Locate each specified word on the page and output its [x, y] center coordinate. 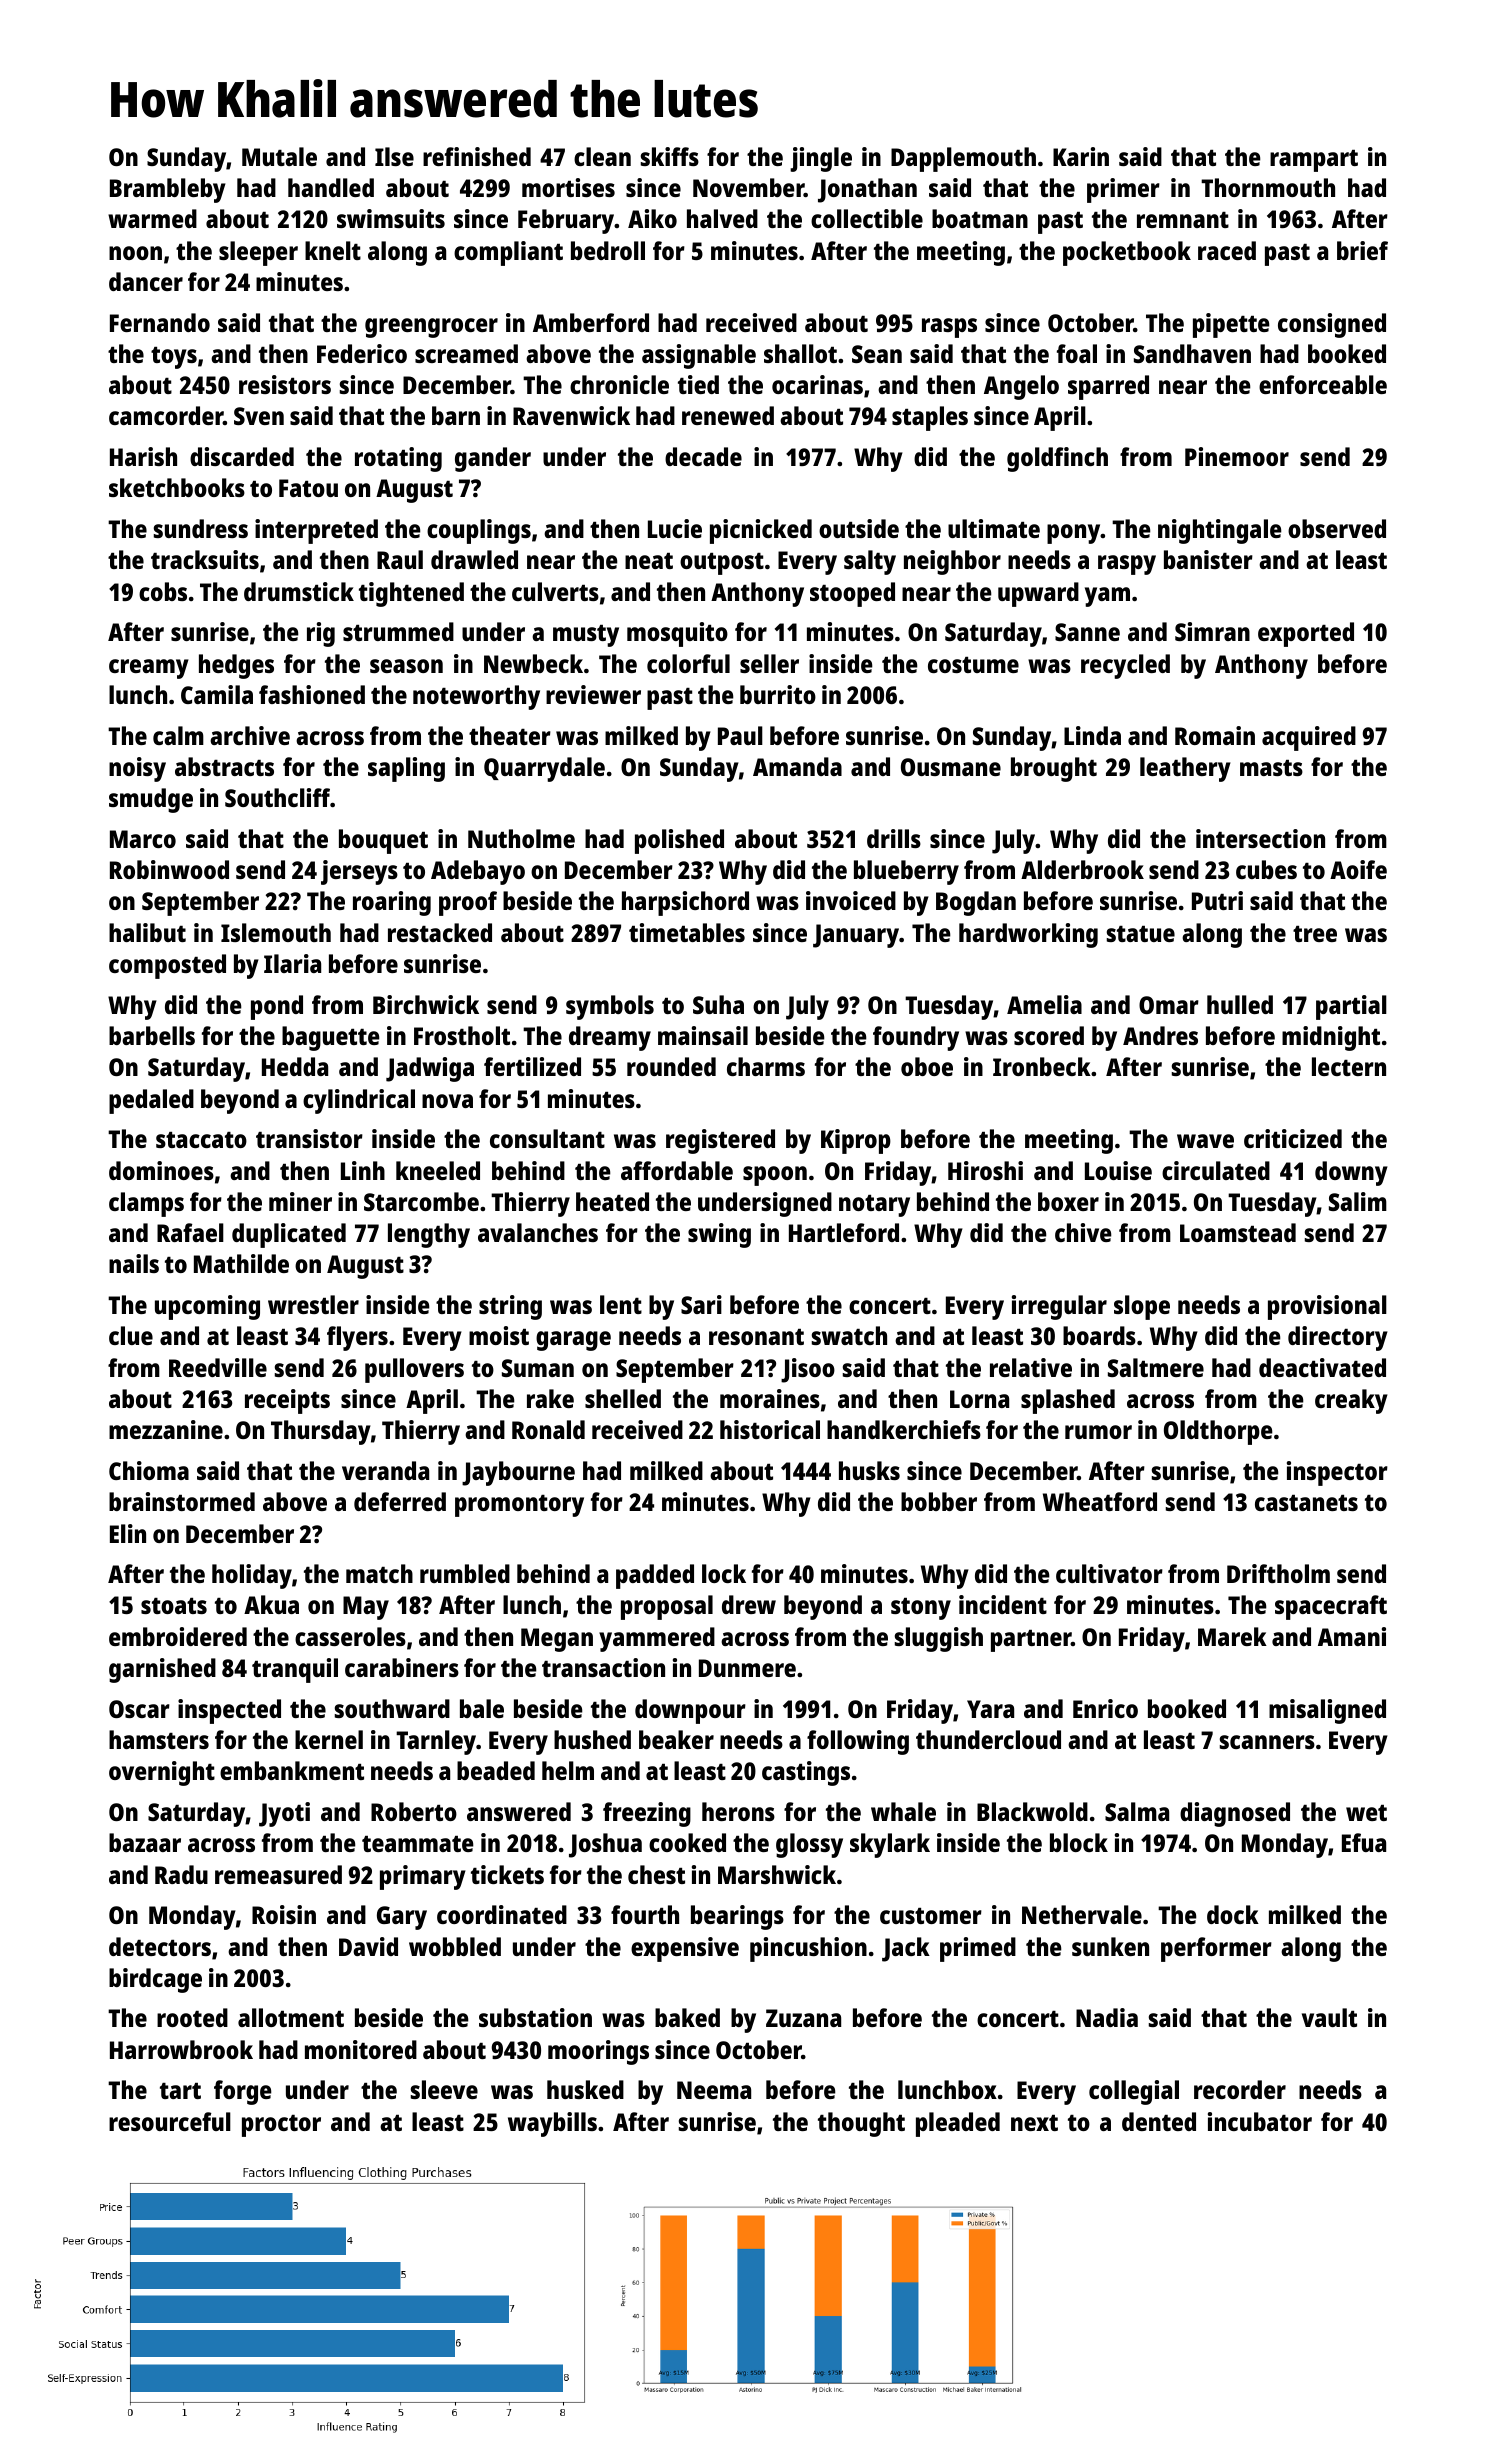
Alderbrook [1082, 869]
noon [135, 253]
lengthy [429, 1235]
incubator [1260, 2121]
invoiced [851, 900]
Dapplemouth [963, 159]
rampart [1314, 161]
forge [243, 2092]
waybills [552, 2124]
